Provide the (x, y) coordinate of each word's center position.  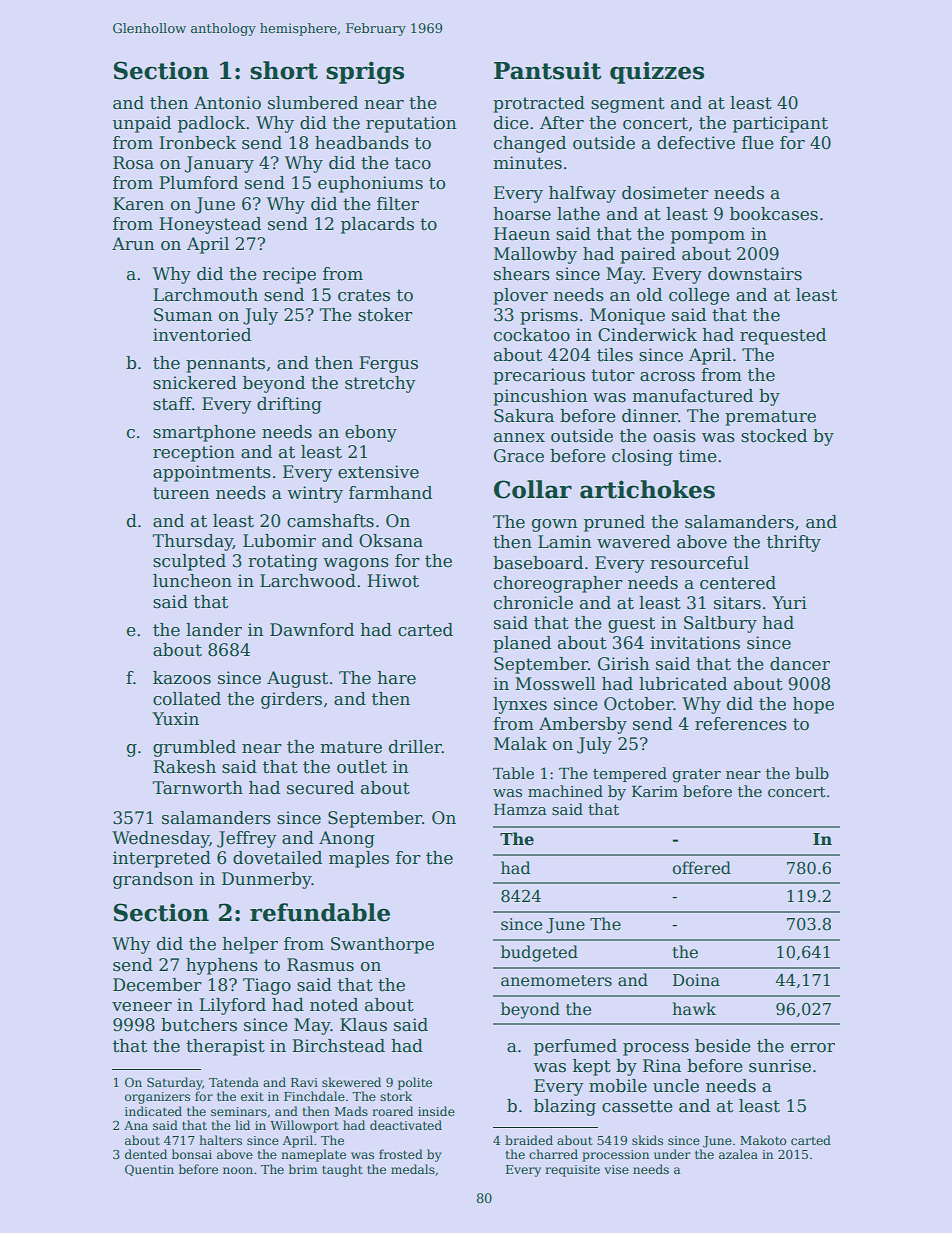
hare (396, 678)
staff (172, 404)
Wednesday (160, 839)
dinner (650, 416)
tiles (615, 355)
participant (780, 124)
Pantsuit (548, 70)
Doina (696, 980)
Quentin (149, 1170)
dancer (800, 664)
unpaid (142, 124)
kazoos (182, 678)
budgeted (539, 953)
